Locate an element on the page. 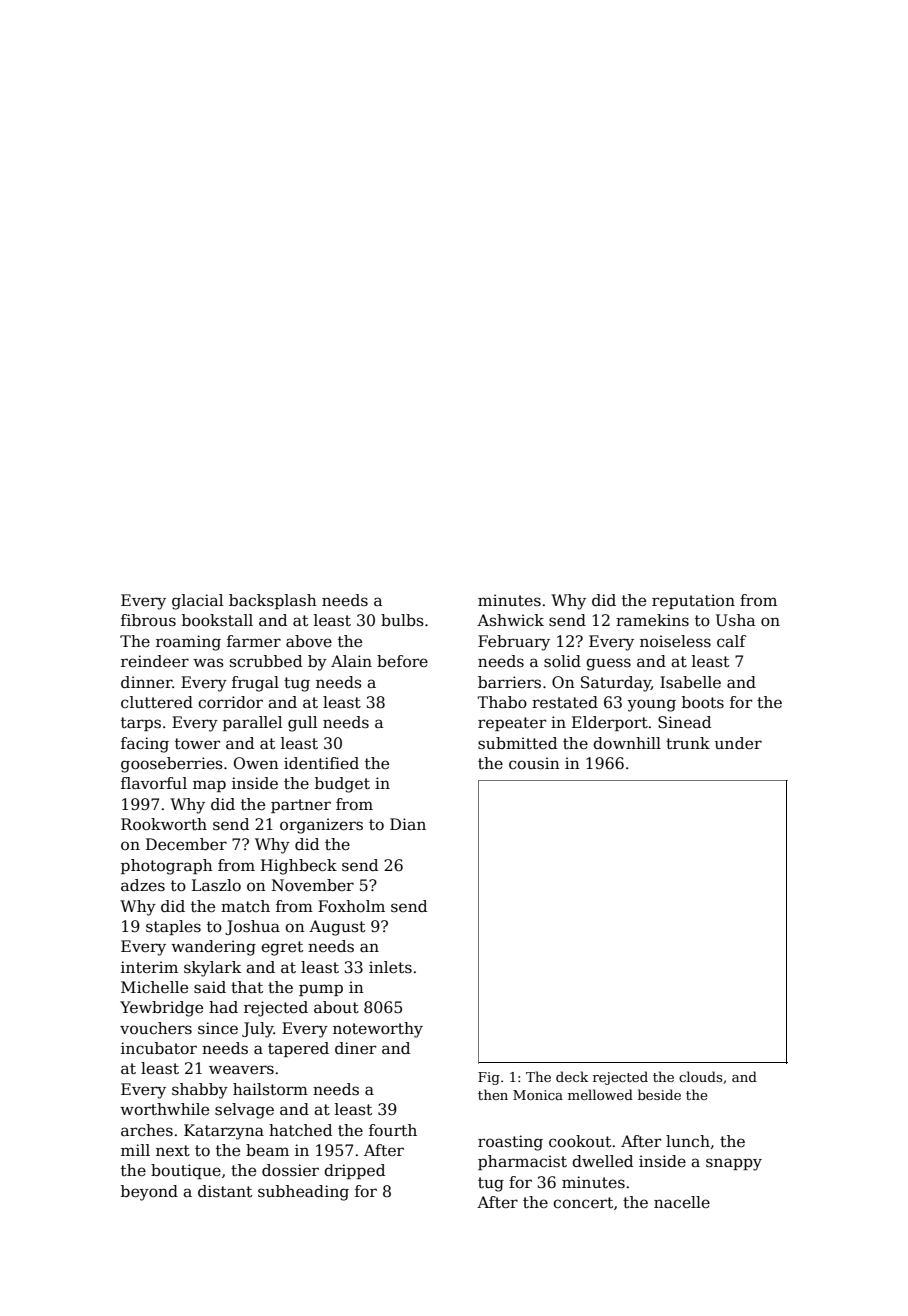 The height and width of the document is (1316, 908). reputation is located at coordinates (693, 601).
